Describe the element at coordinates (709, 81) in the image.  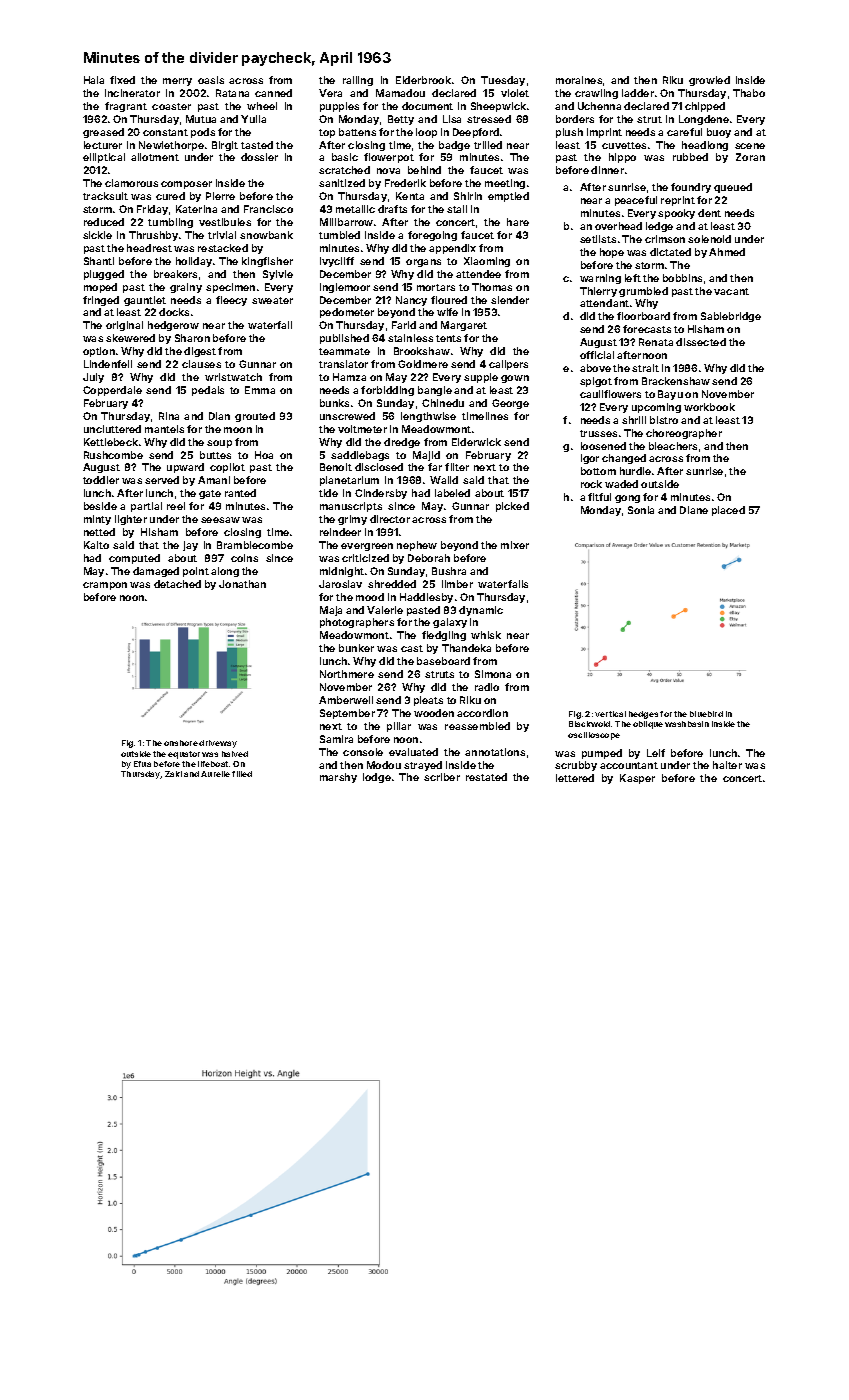
I see `growled` at that location.
